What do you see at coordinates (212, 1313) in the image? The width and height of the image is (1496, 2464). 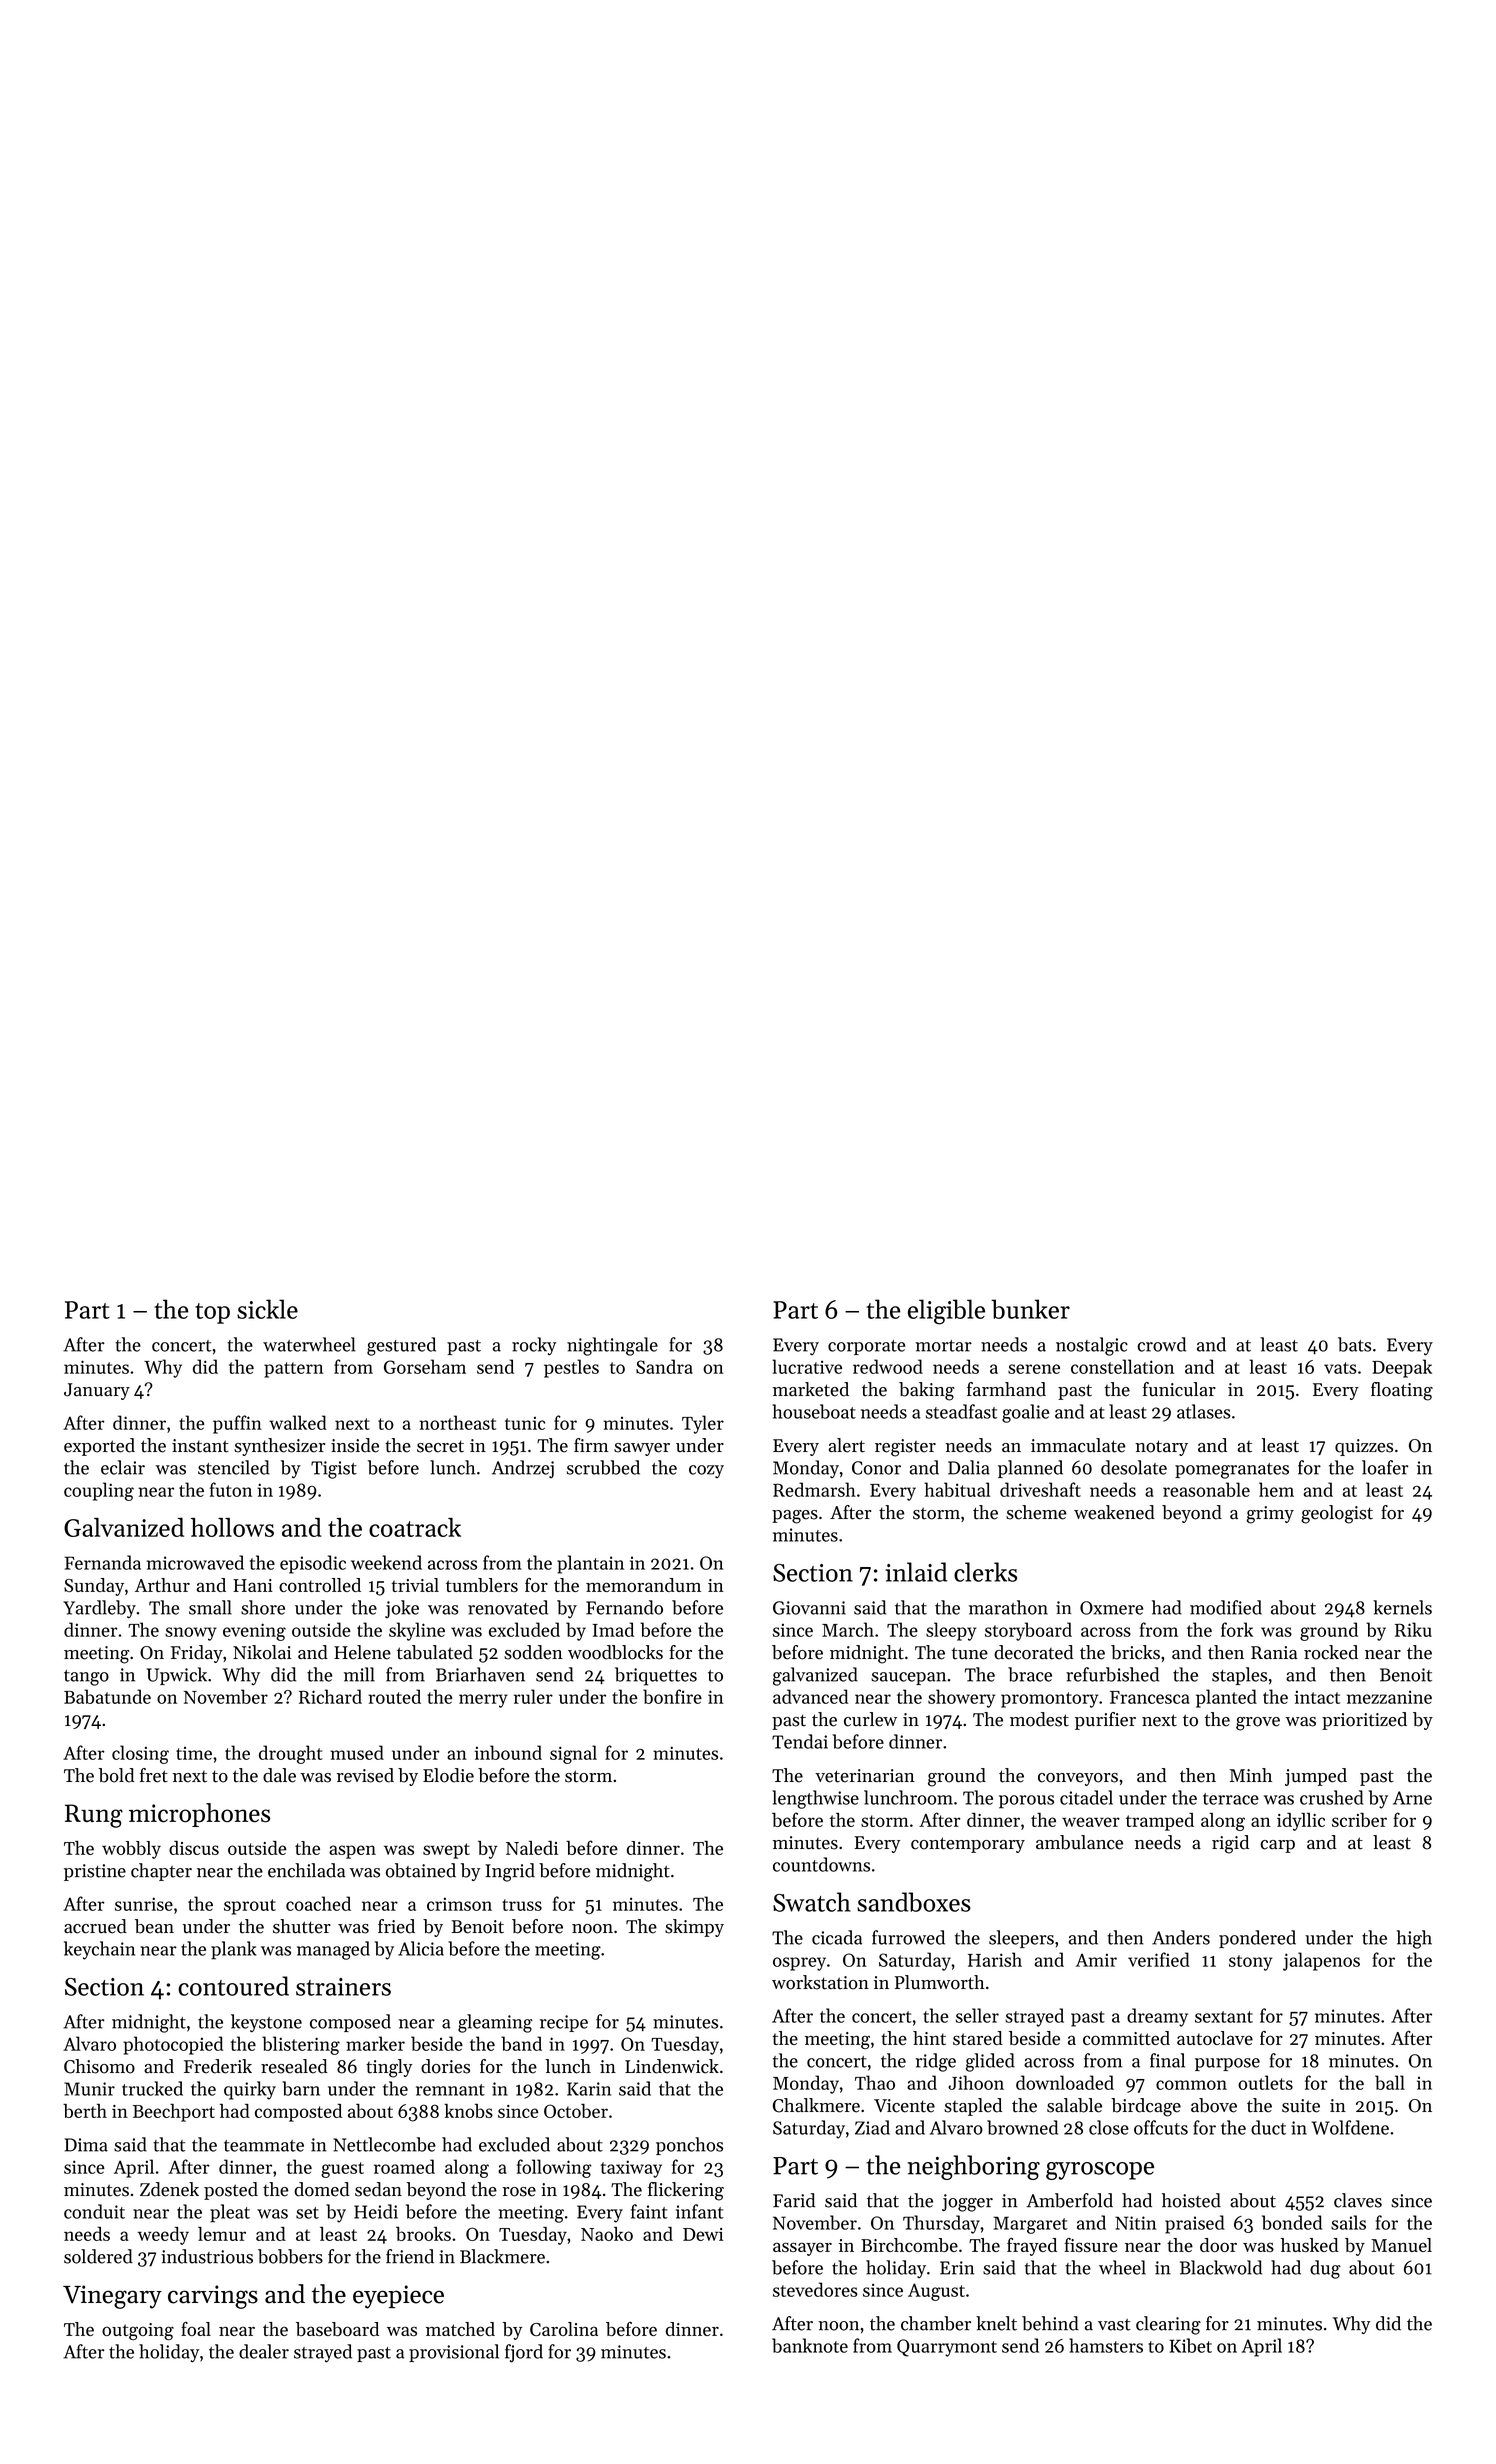 I see `top` at bounding box center [212, 1313].
